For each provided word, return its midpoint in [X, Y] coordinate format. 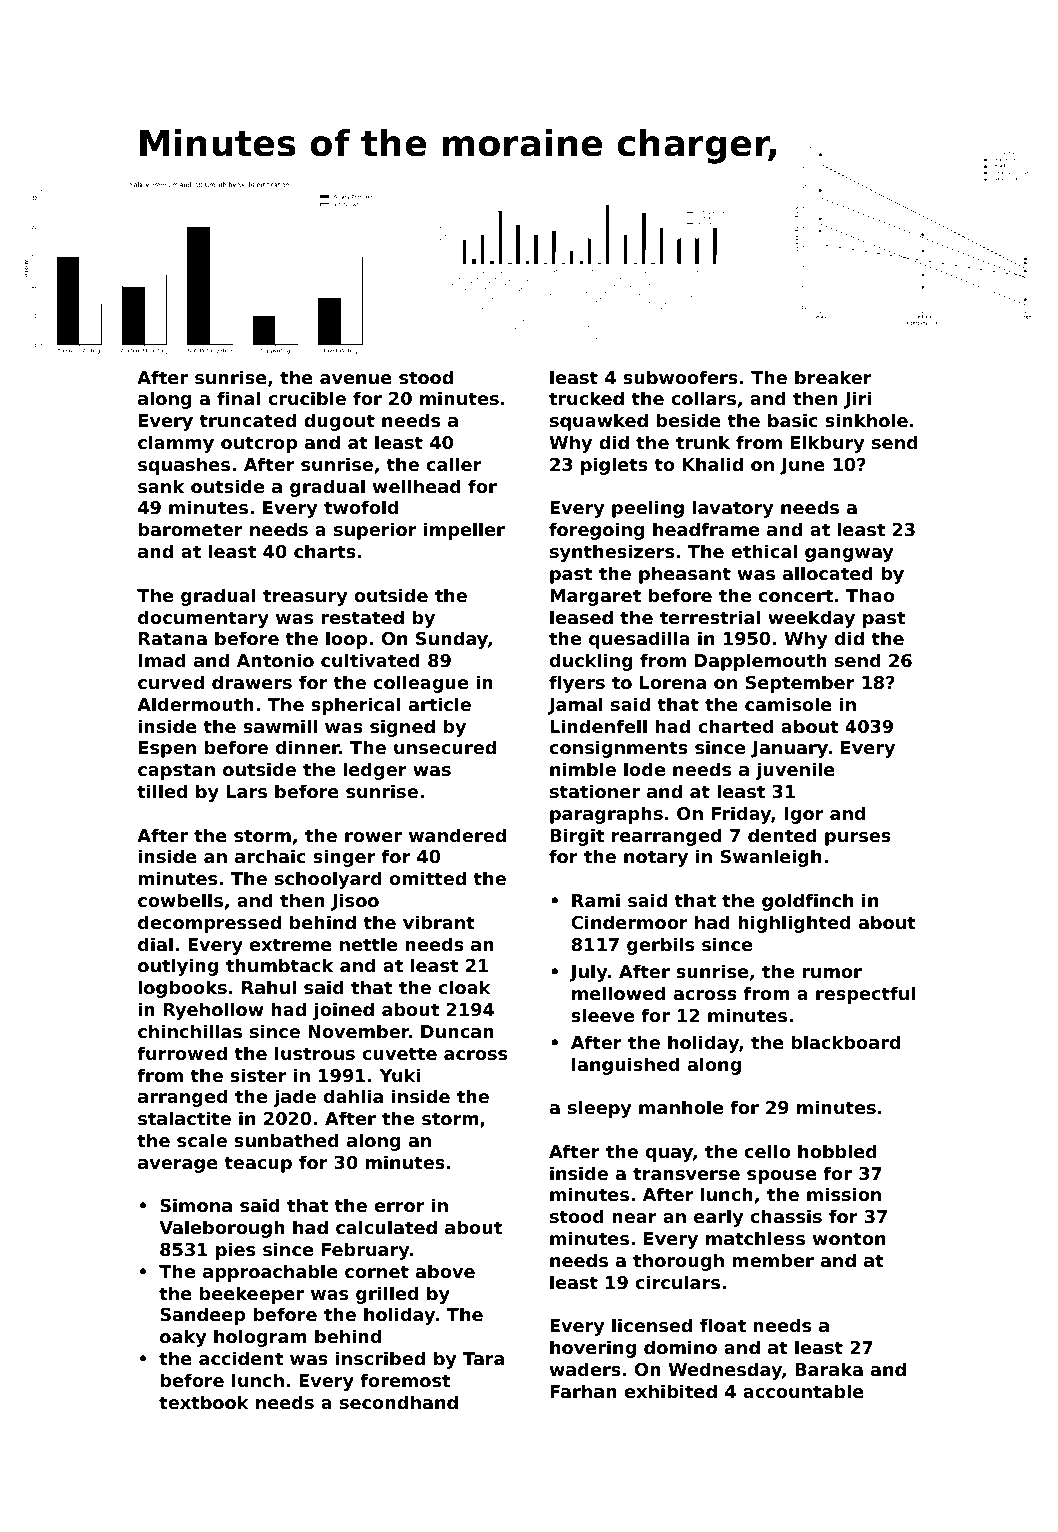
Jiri [857, 400]
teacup [258, 1164]
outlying [178, 967]
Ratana [173, 638]
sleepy [599, 1109]
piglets [614, 466]
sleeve [602, 1015]
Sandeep [202, 1316]
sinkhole [866, 420]
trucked [586, 398]
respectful [865, 995]
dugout [339, 422]
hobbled [837, 1151]
